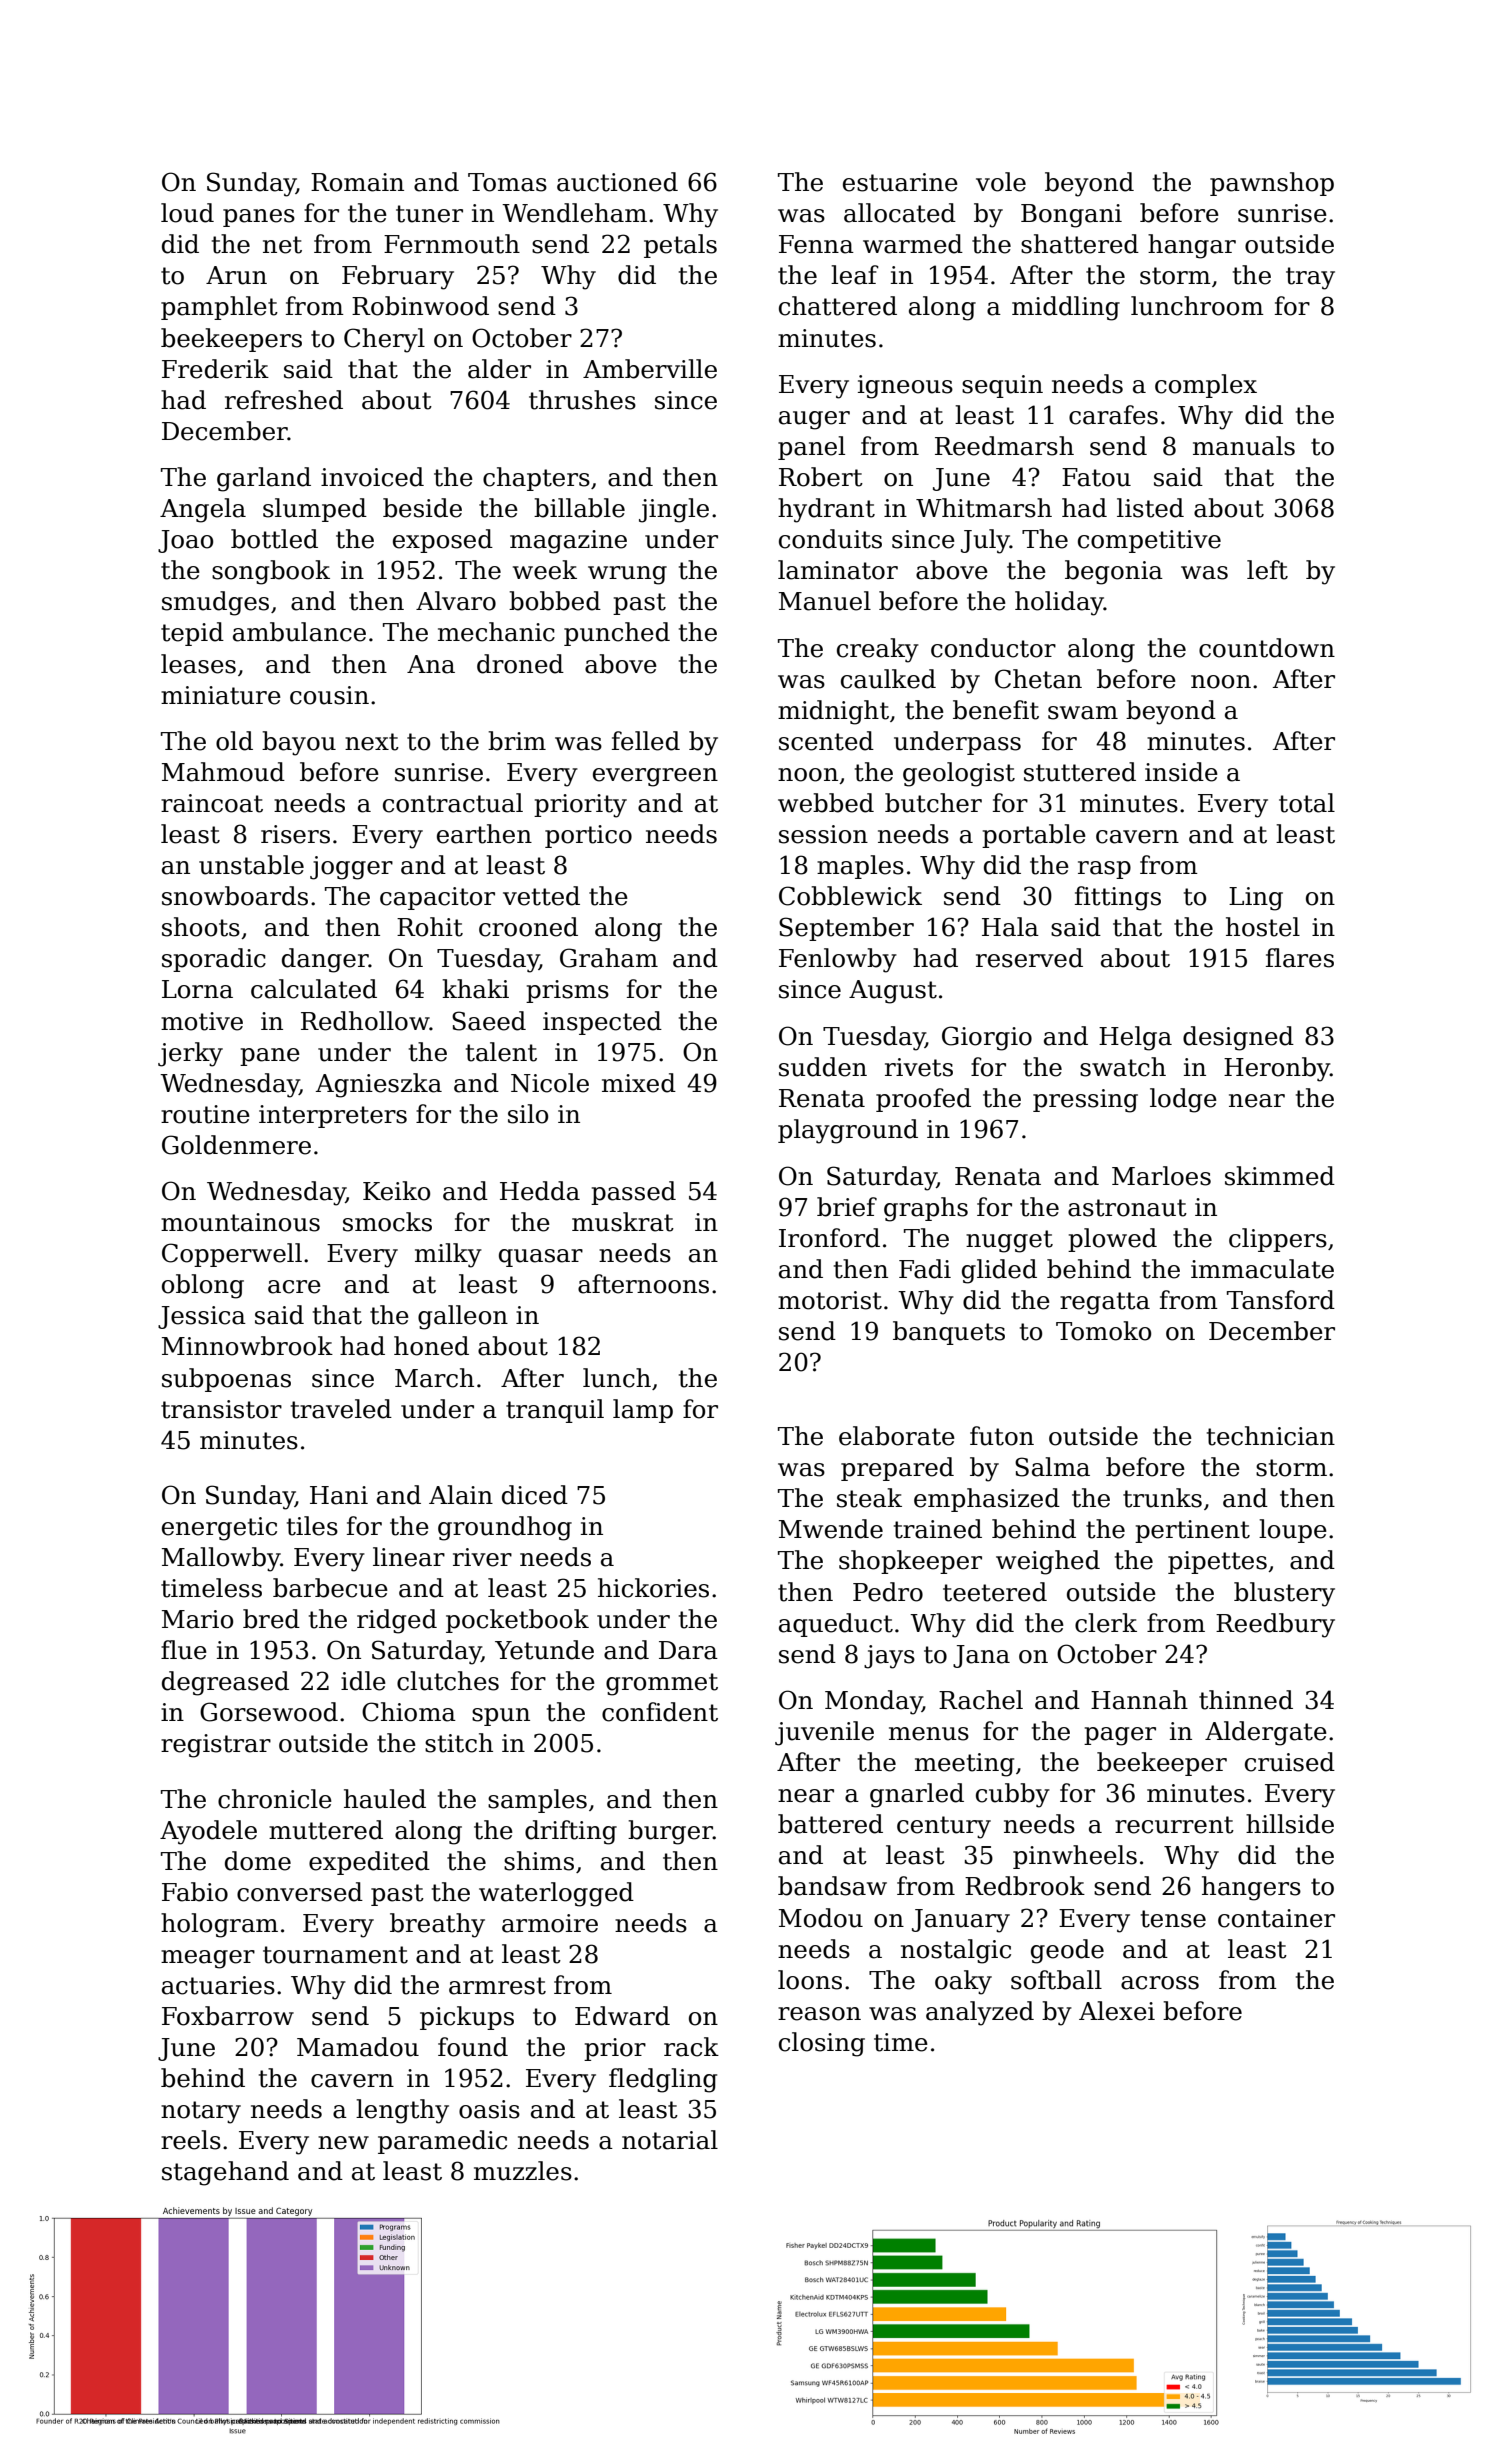 The height and width of the document is (2464, 1496). I want to click on midnight, so click(833, 712).
